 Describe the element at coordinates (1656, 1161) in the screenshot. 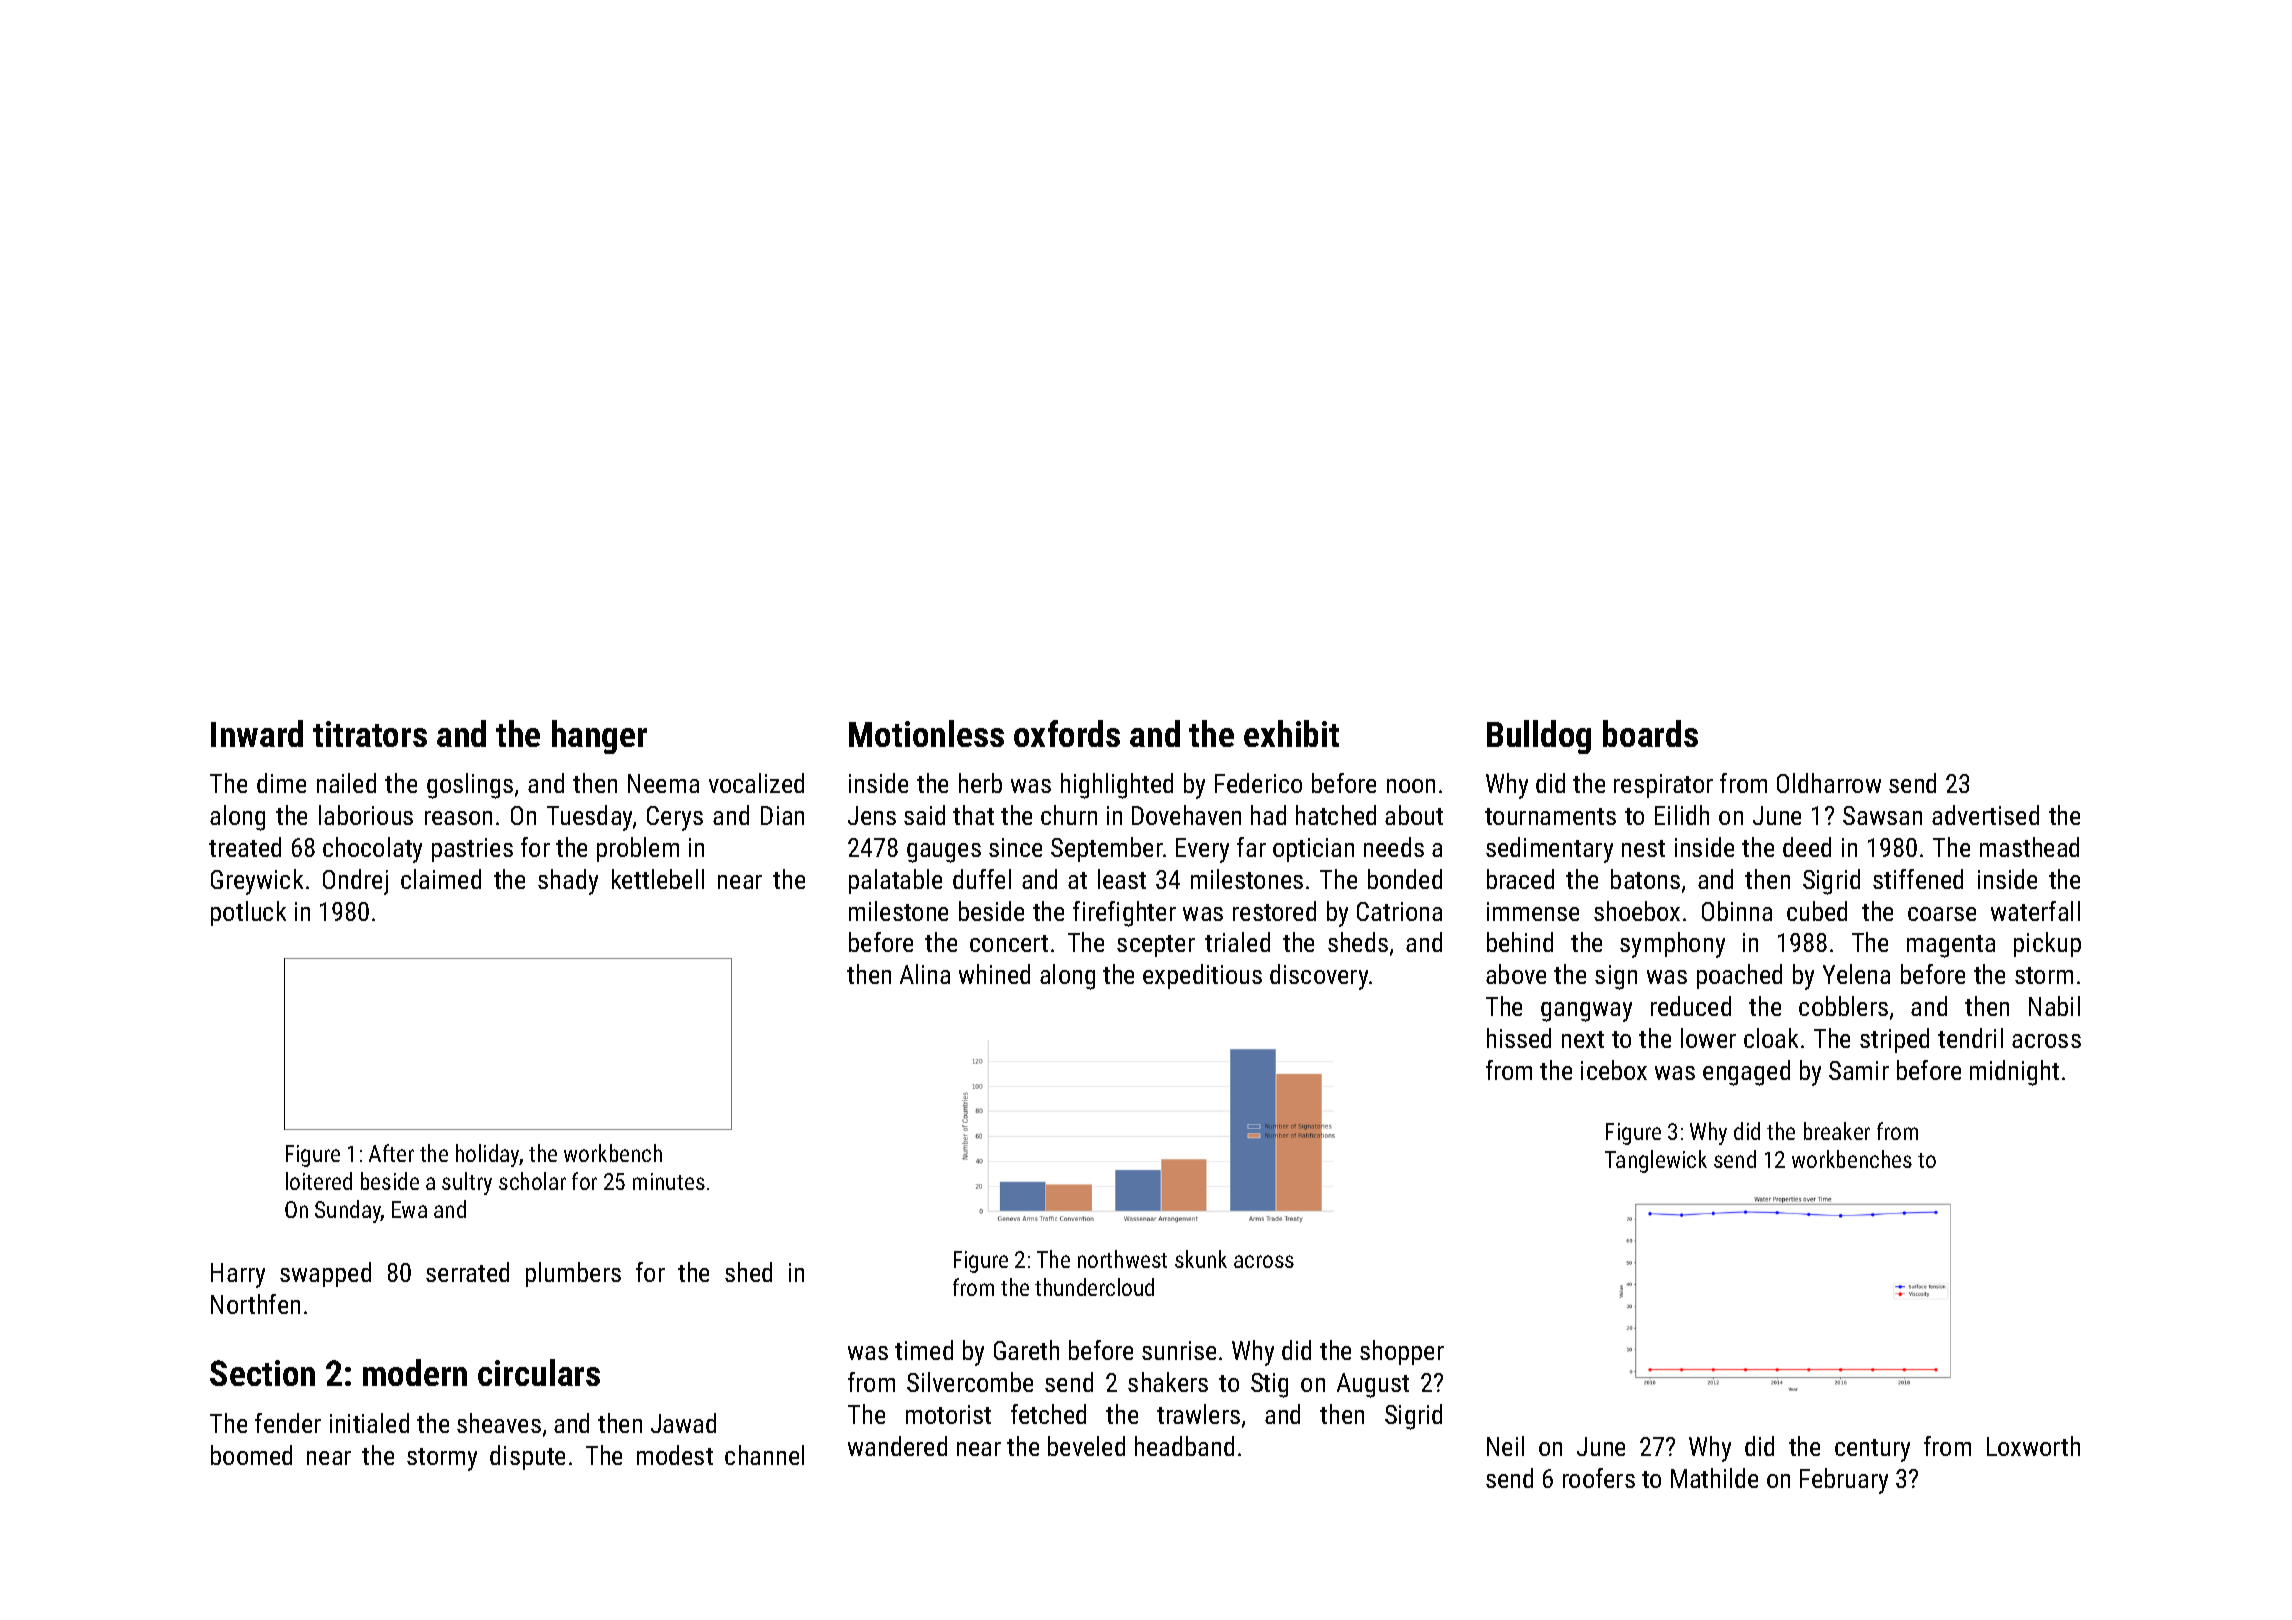

I see `Tanglewick` at that location.
